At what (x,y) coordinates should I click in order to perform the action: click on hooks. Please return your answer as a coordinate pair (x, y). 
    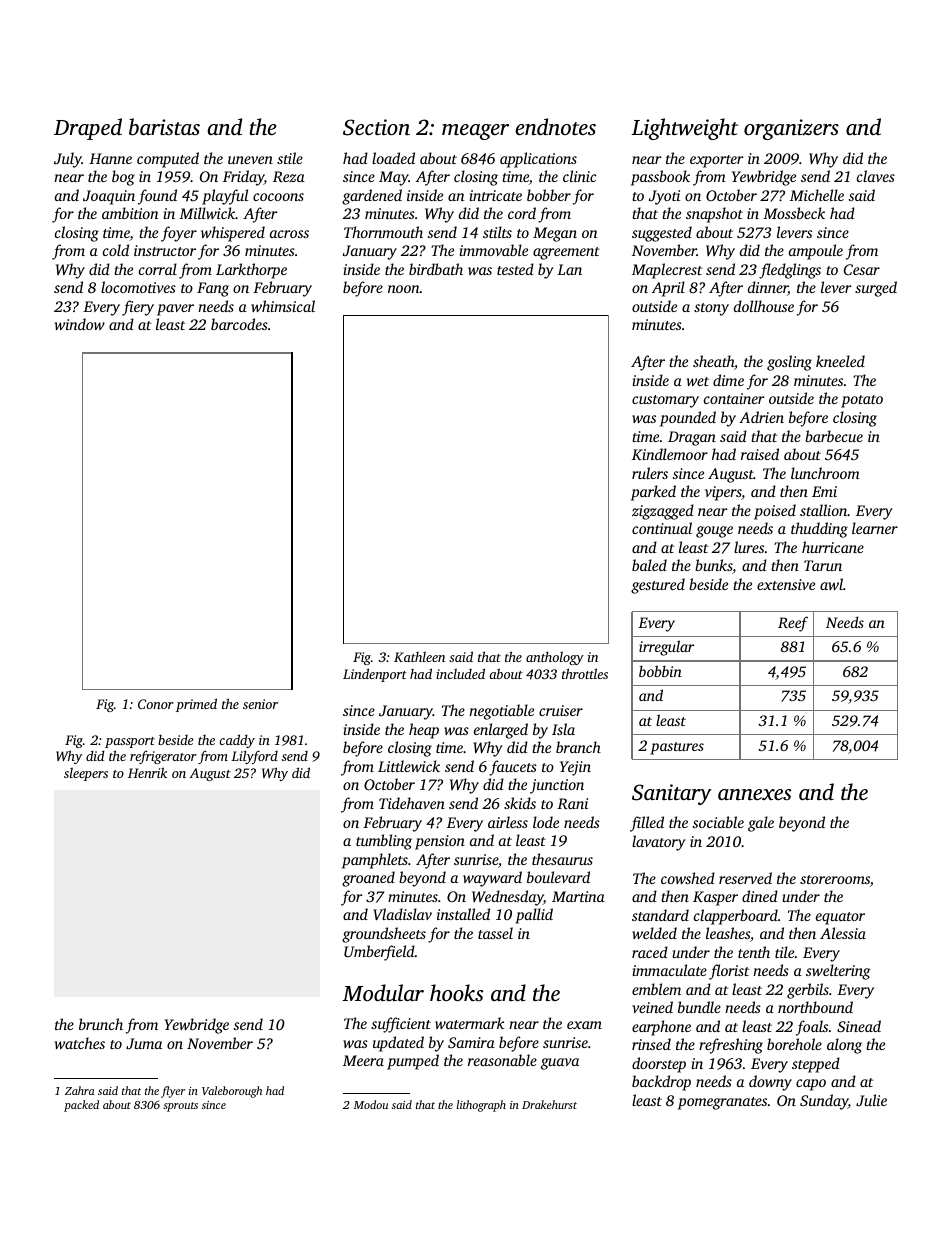
    Looking at the image, I should click on (457, 992).
